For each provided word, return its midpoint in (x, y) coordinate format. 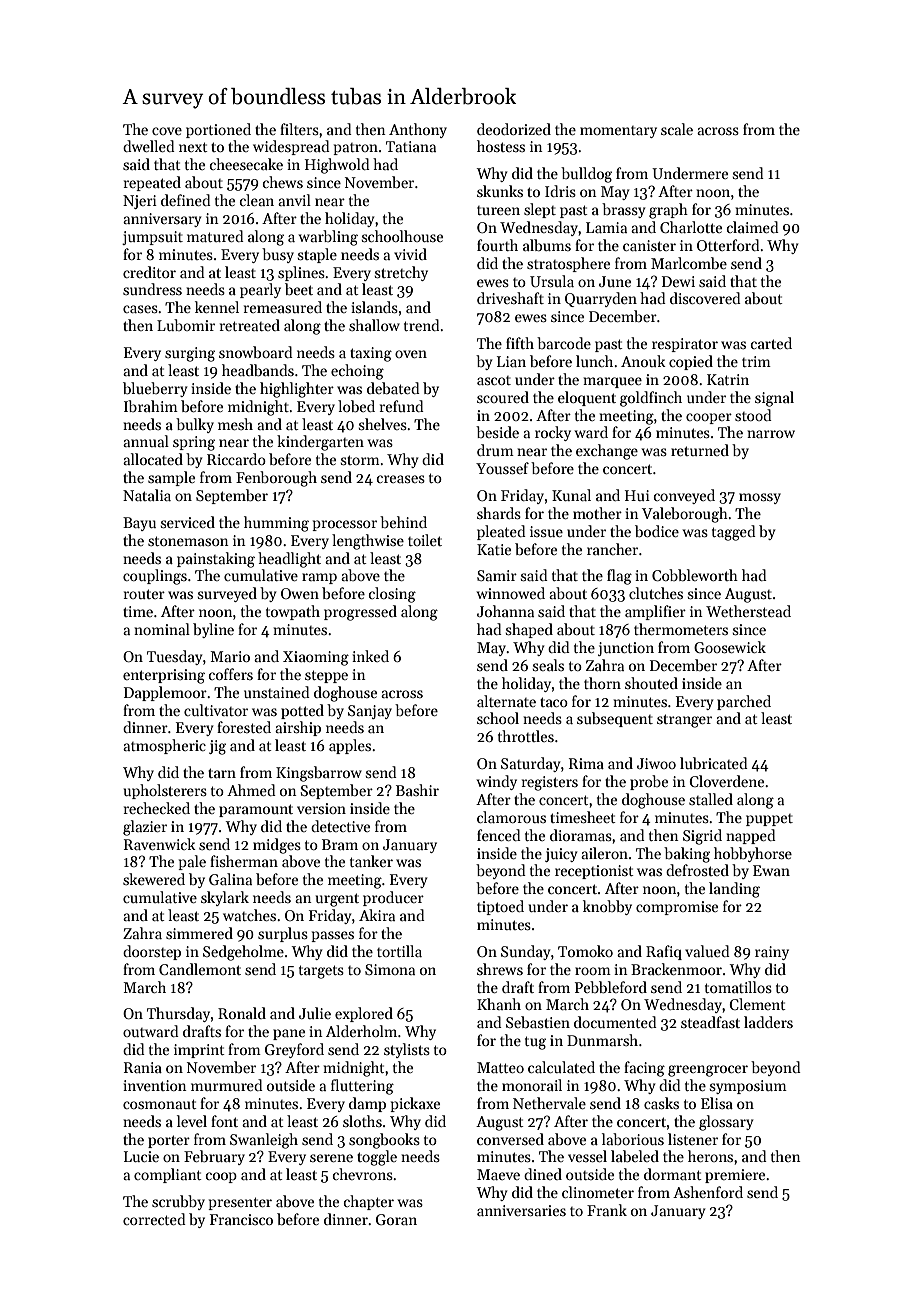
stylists (407, 1050)
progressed (360, 613)
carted (771, 343)
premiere (735, 1176)
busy (278, 255)
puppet (769, 820)
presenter (240, 1203)
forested (244, 727)
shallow (374, 325)
